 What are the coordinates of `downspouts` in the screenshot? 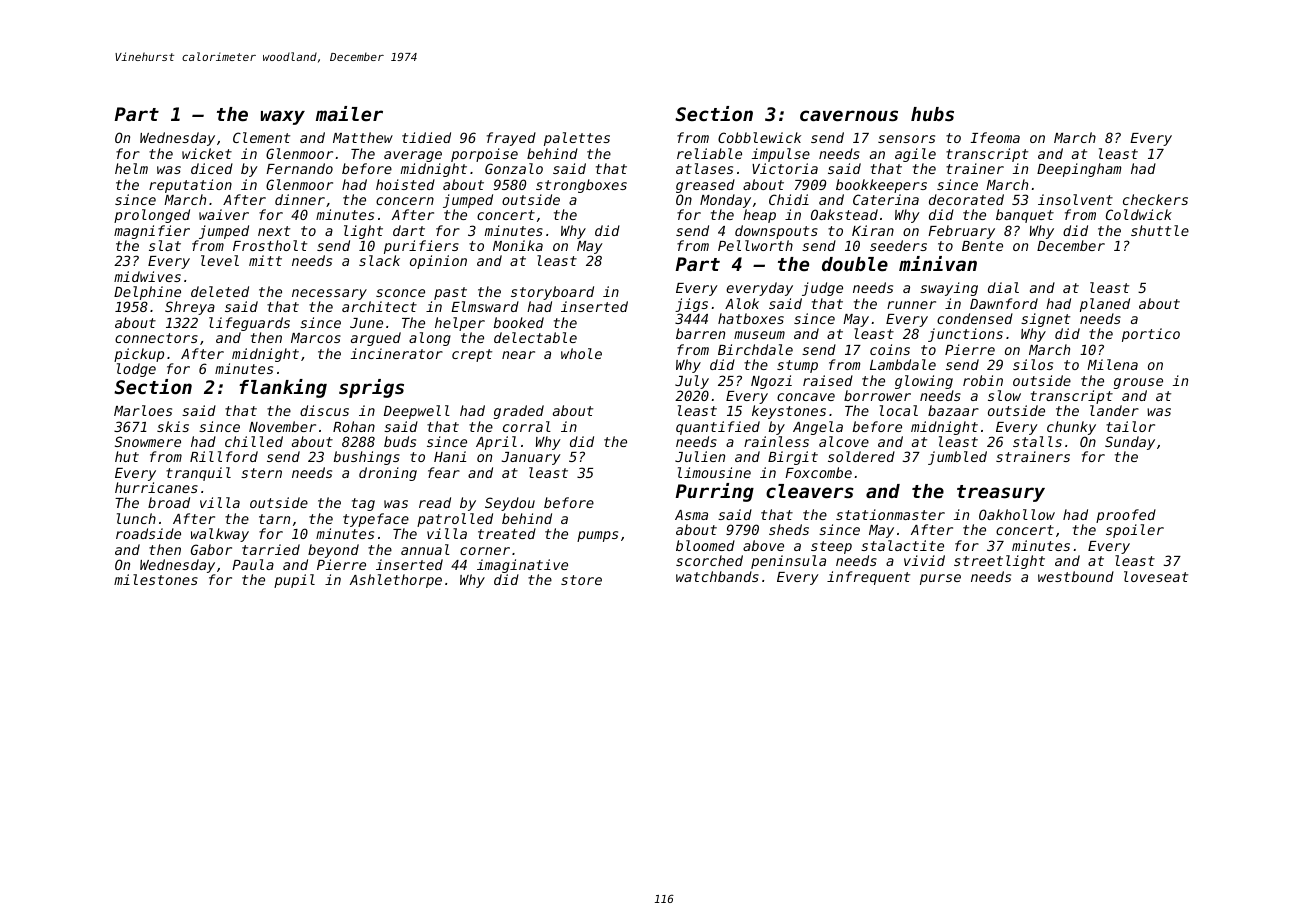 It's located at (776, 232).
